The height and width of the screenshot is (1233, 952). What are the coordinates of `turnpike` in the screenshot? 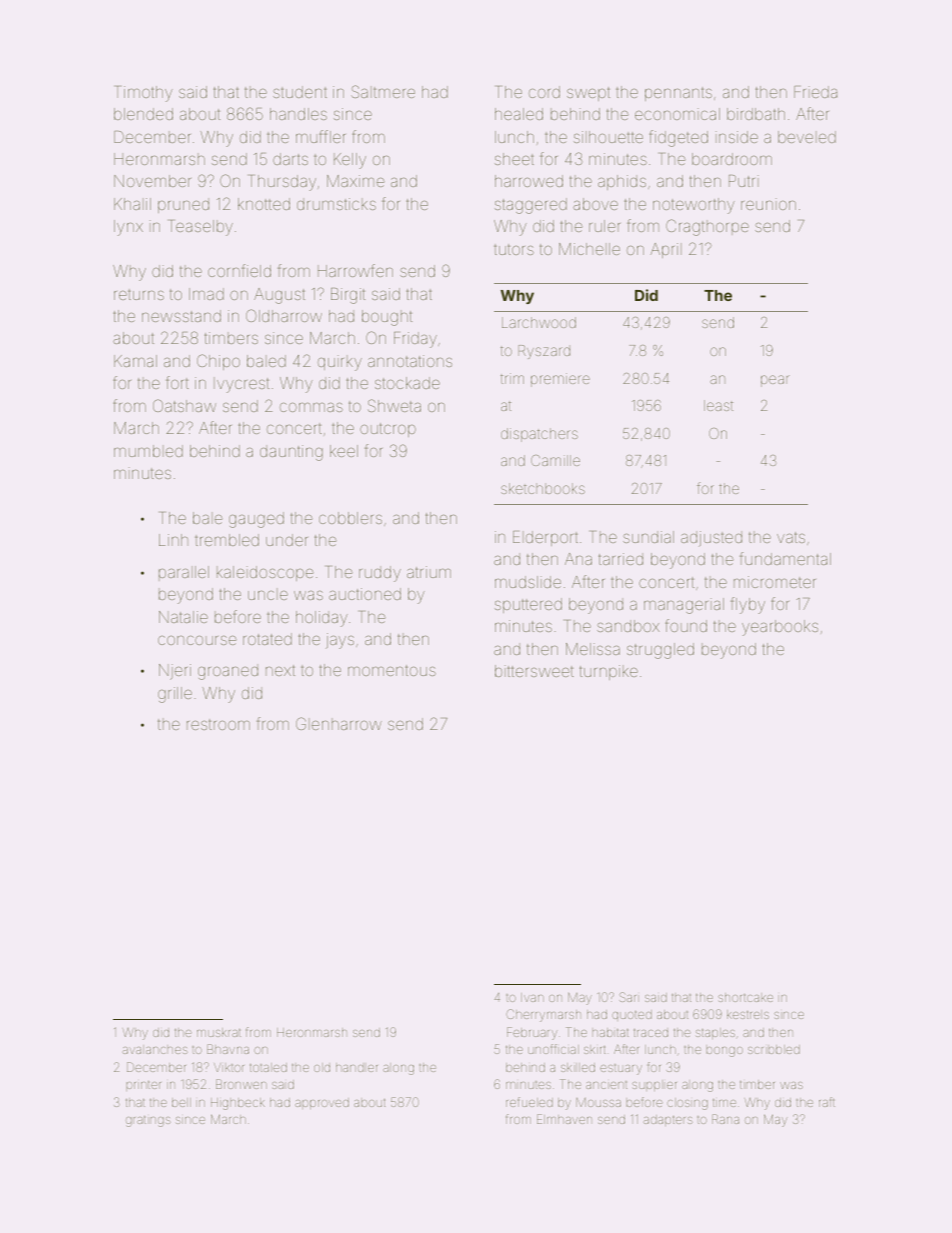 It's located at (609, 672).
